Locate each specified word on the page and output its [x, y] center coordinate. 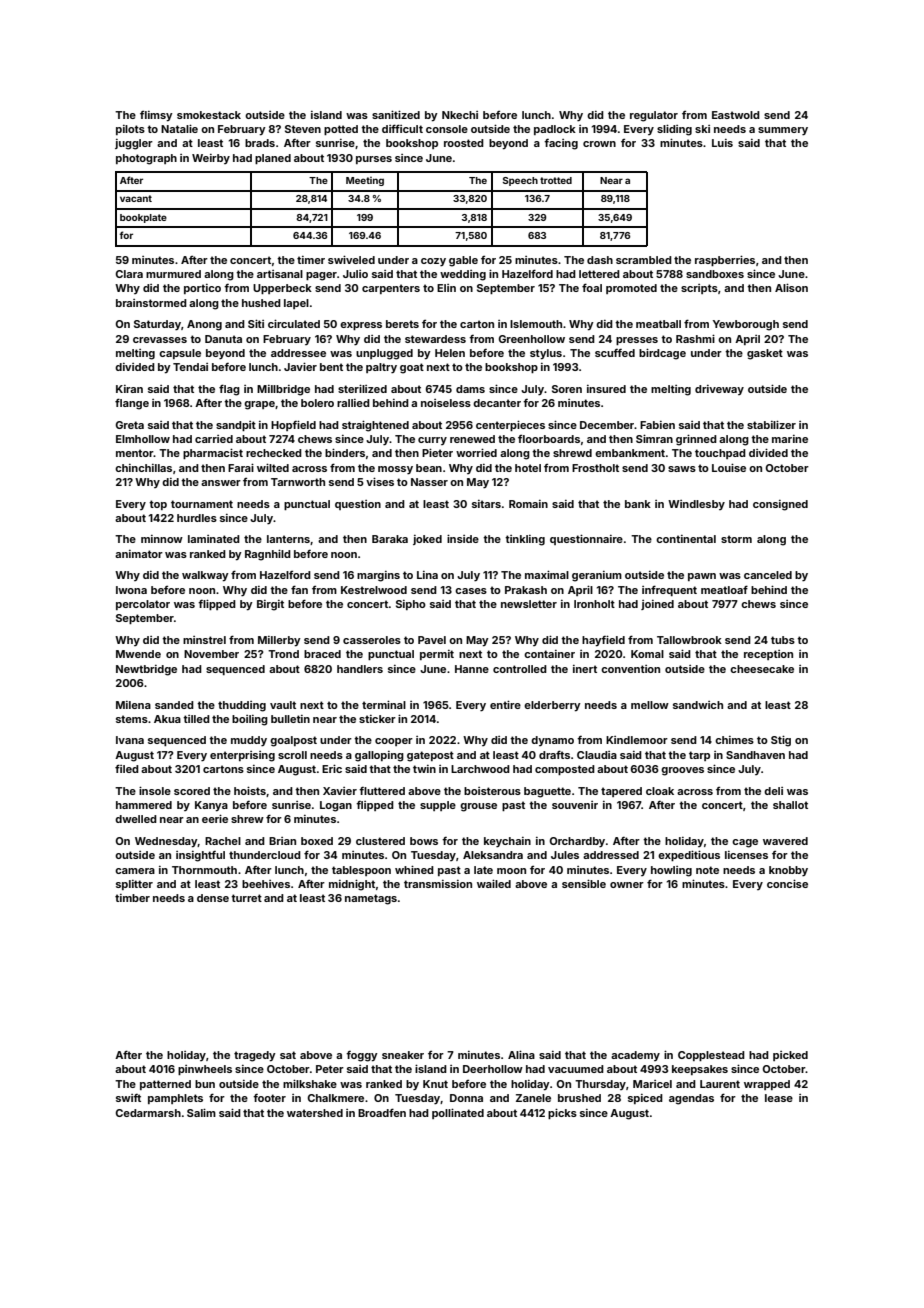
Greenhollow [532, 339]
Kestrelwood [374, 590]
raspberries [725, 260]
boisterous [492, 791]
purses [374, 160]
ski [702, 129]
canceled [768, 575]
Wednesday [166, 842]
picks [562, 1113]
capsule [180, 354]
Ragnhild [268, 555]
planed [273, 159]
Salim [201, 1112]
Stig [781, 741]
